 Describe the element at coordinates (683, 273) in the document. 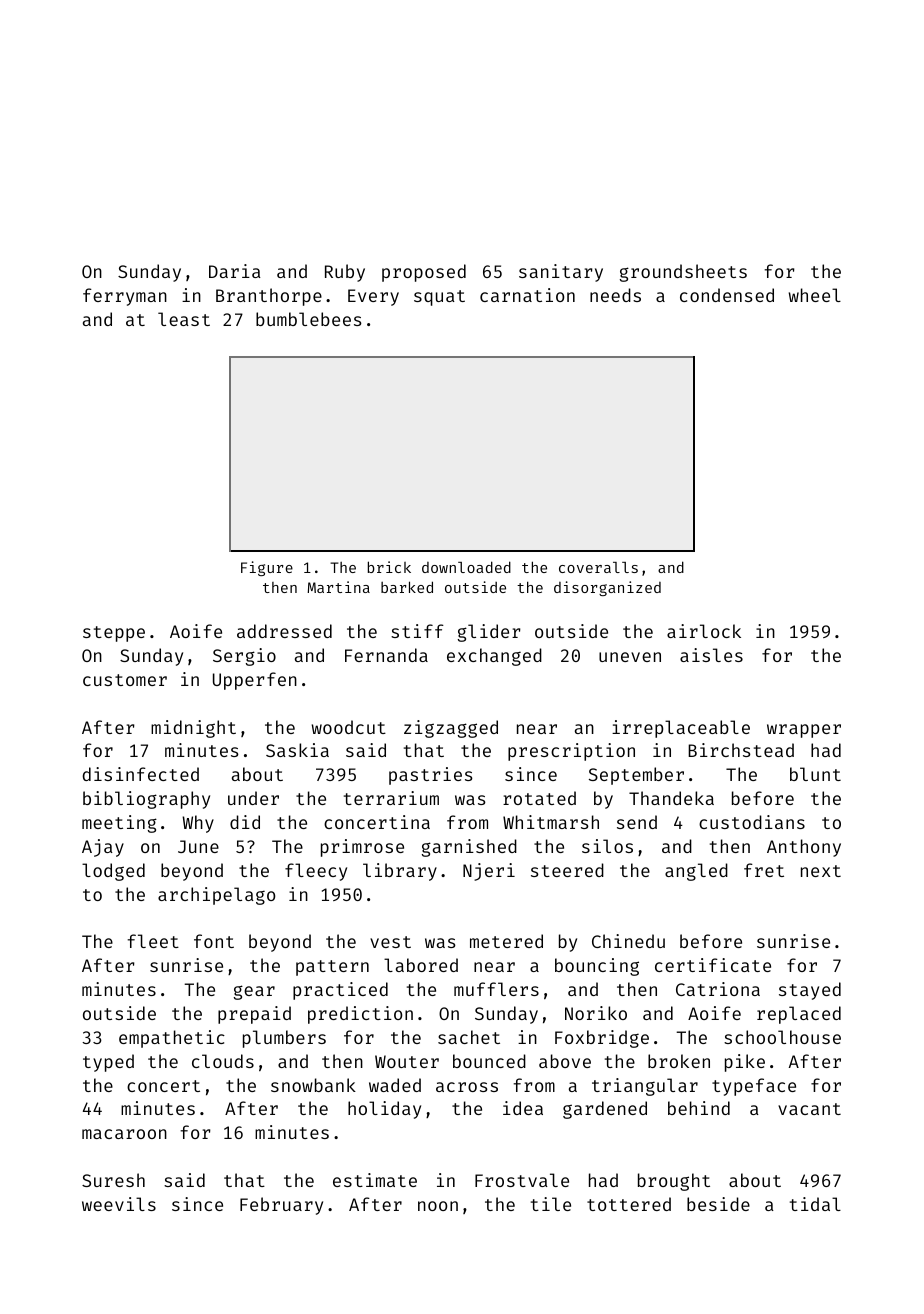

I see `groundsheets` at that location.
